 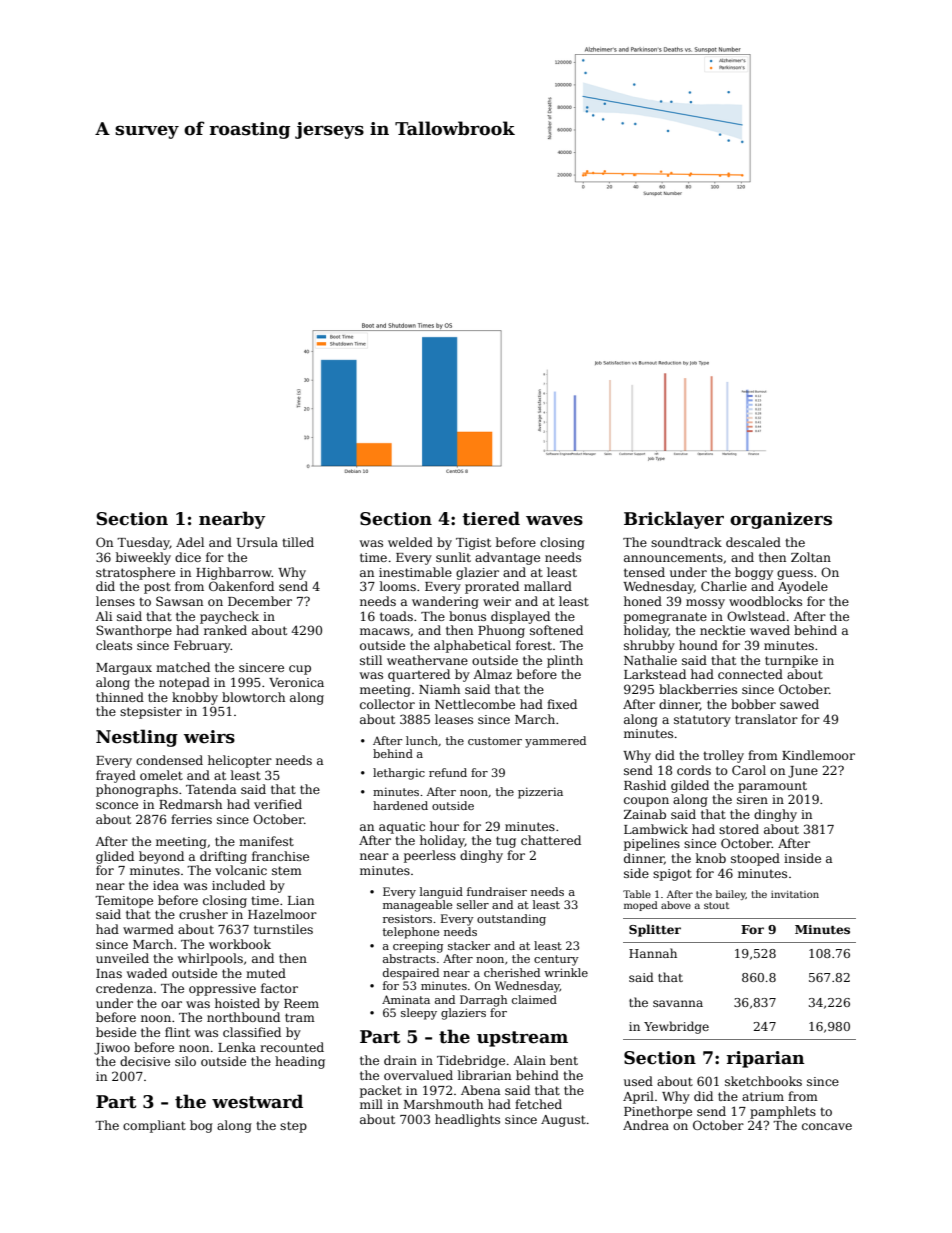 I want to click on thinned, so click(x=120, y=697).
